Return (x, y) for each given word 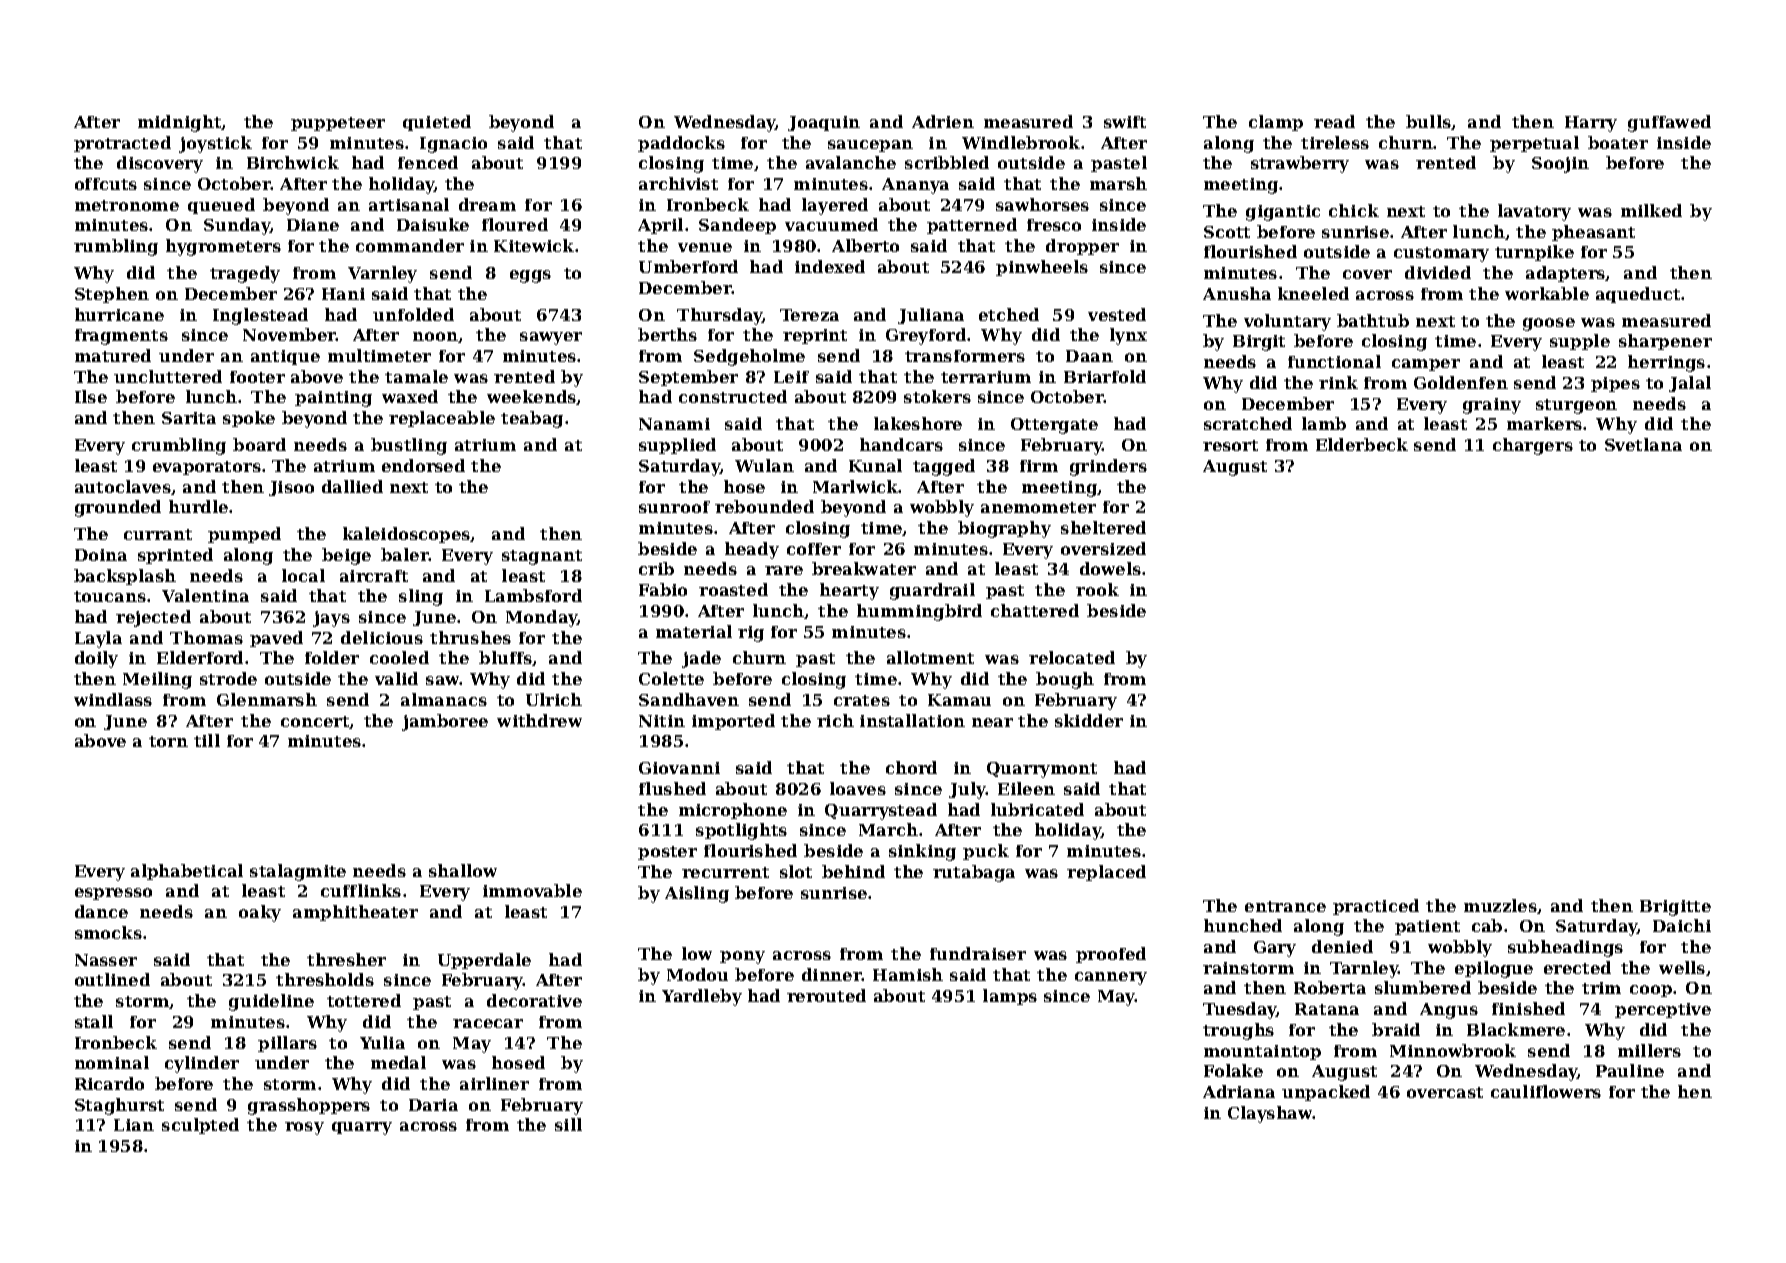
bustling (409, 446)
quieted (437, 123)
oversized (1103, 548)
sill (568, 1124)
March (888, 829)
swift (1125, 122)
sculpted (200, 1126)
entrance (1285, 906)
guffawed (1669, 123)
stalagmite (298, 872)
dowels (1110, 568)
